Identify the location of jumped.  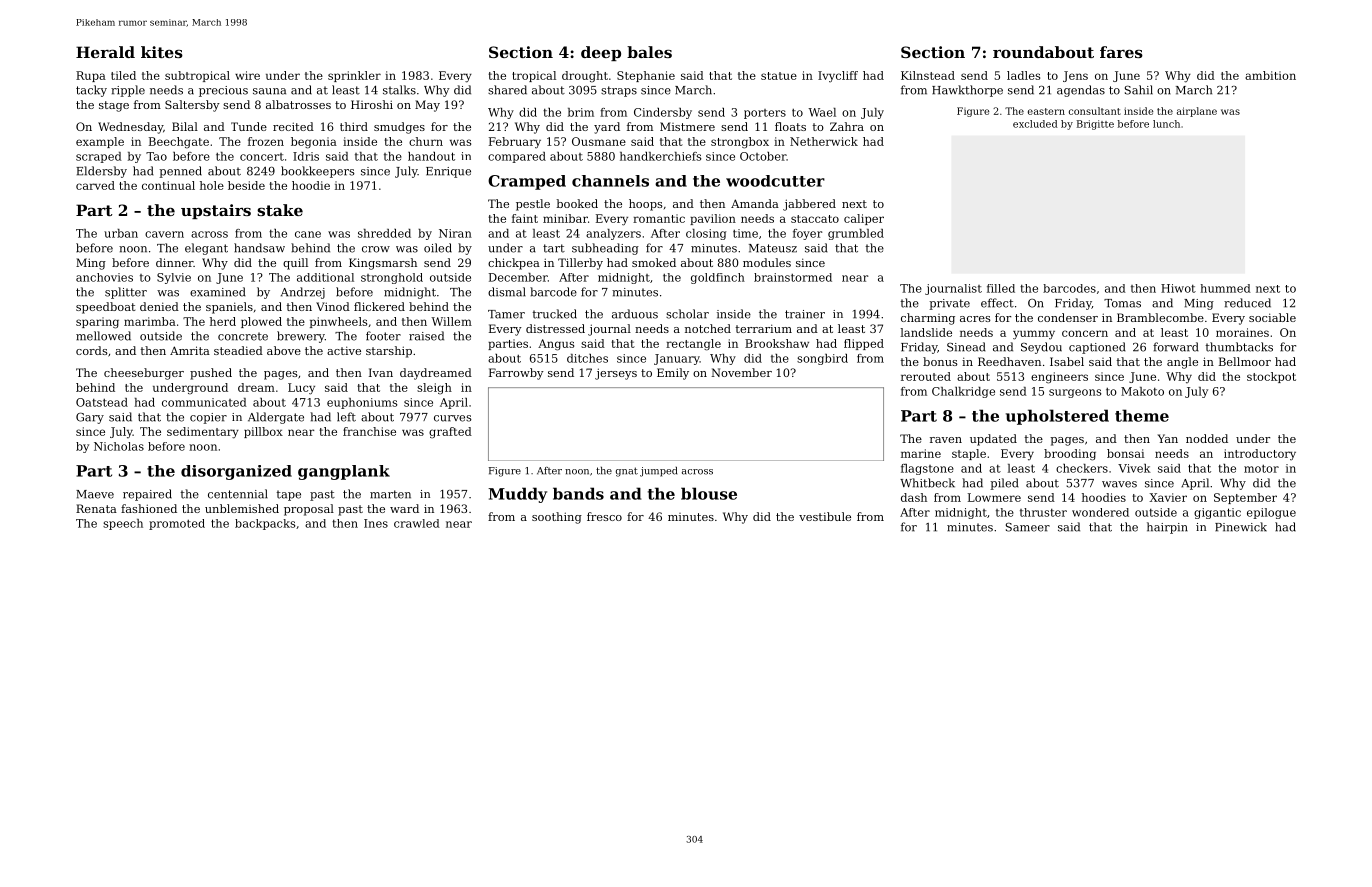
(658, 472).
